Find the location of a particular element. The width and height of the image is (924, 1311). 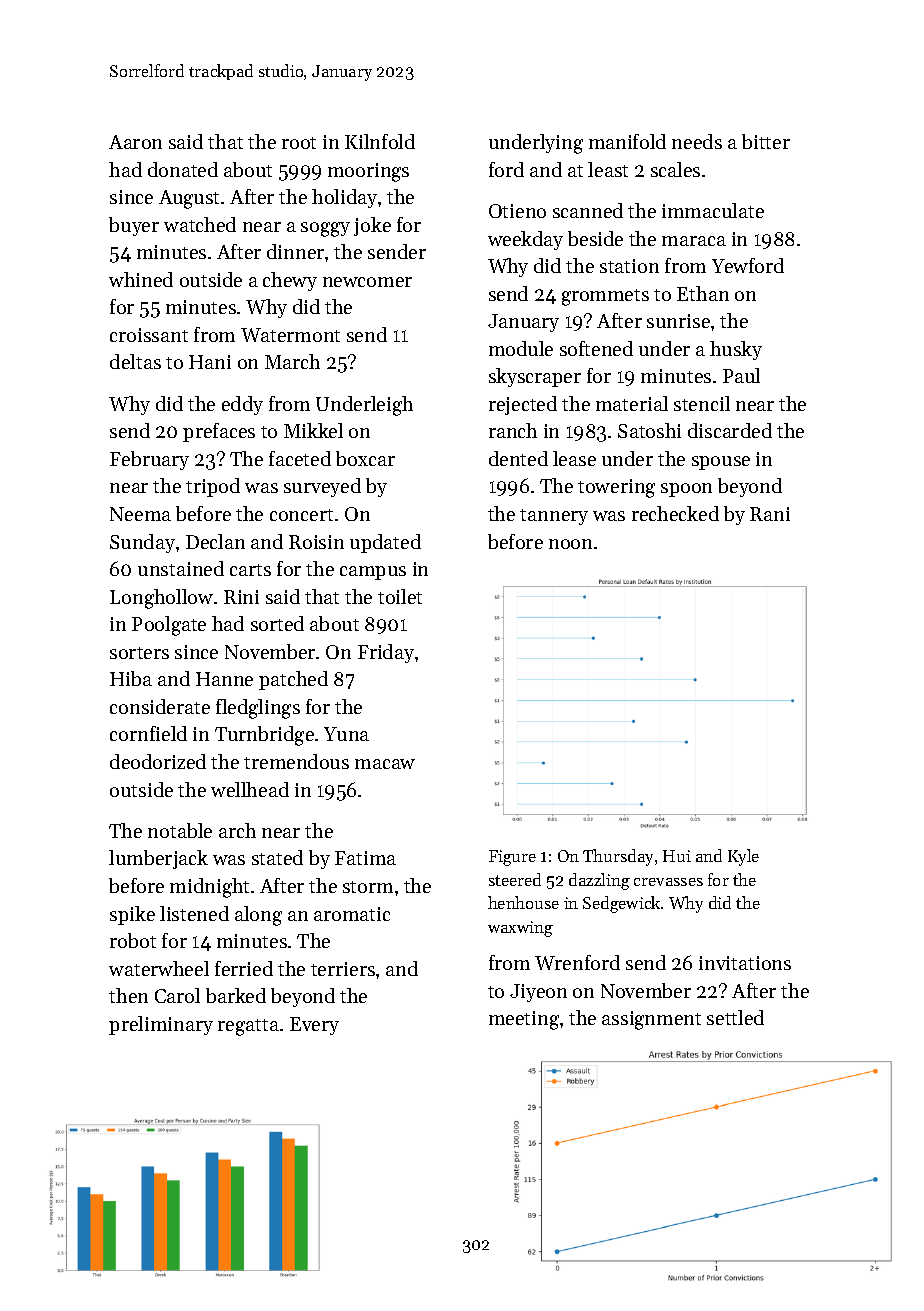

waxwing is located at coordinates (520, 929).
